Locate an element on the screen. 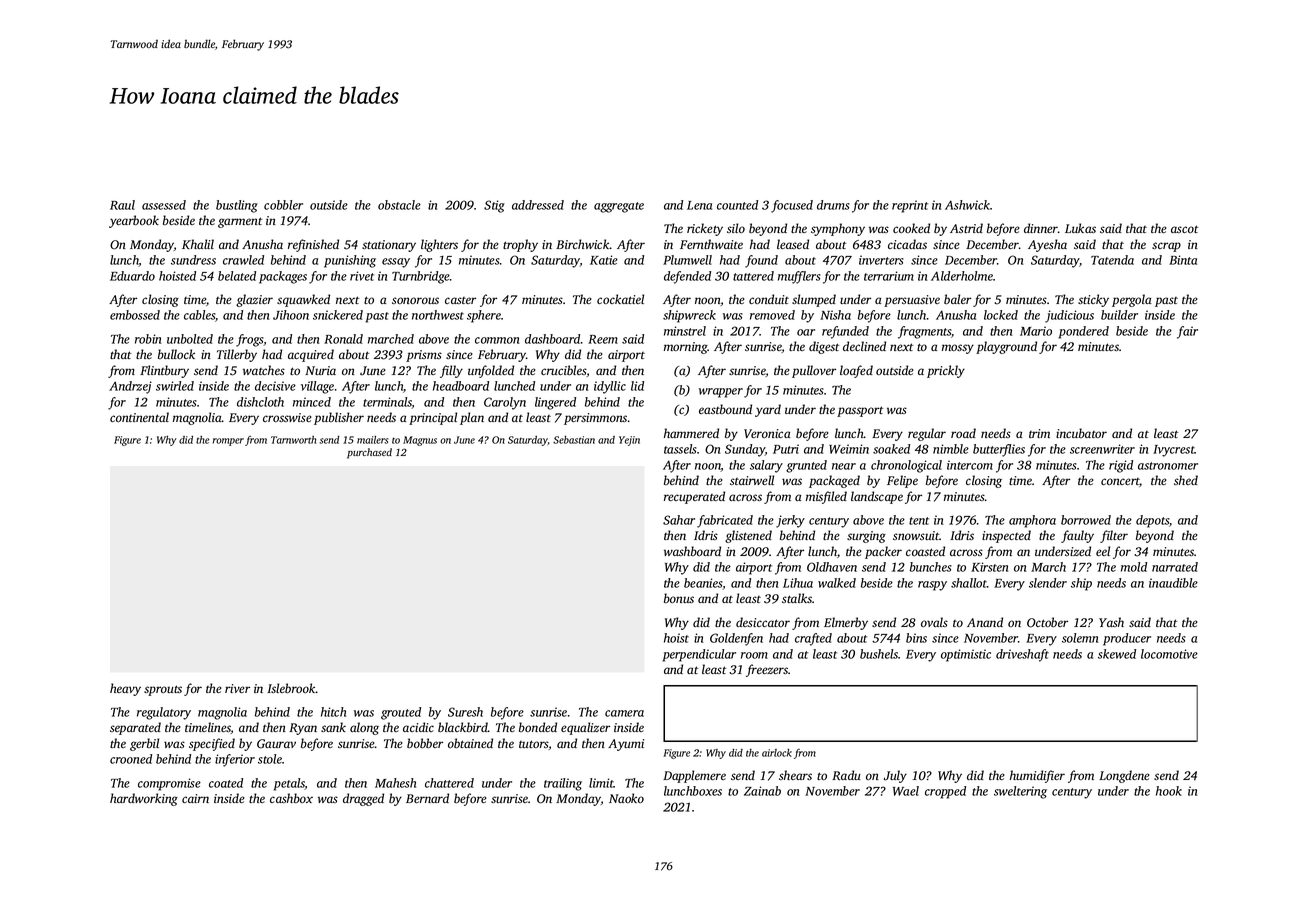  sweltering is located at coordinates (1020, 792).
